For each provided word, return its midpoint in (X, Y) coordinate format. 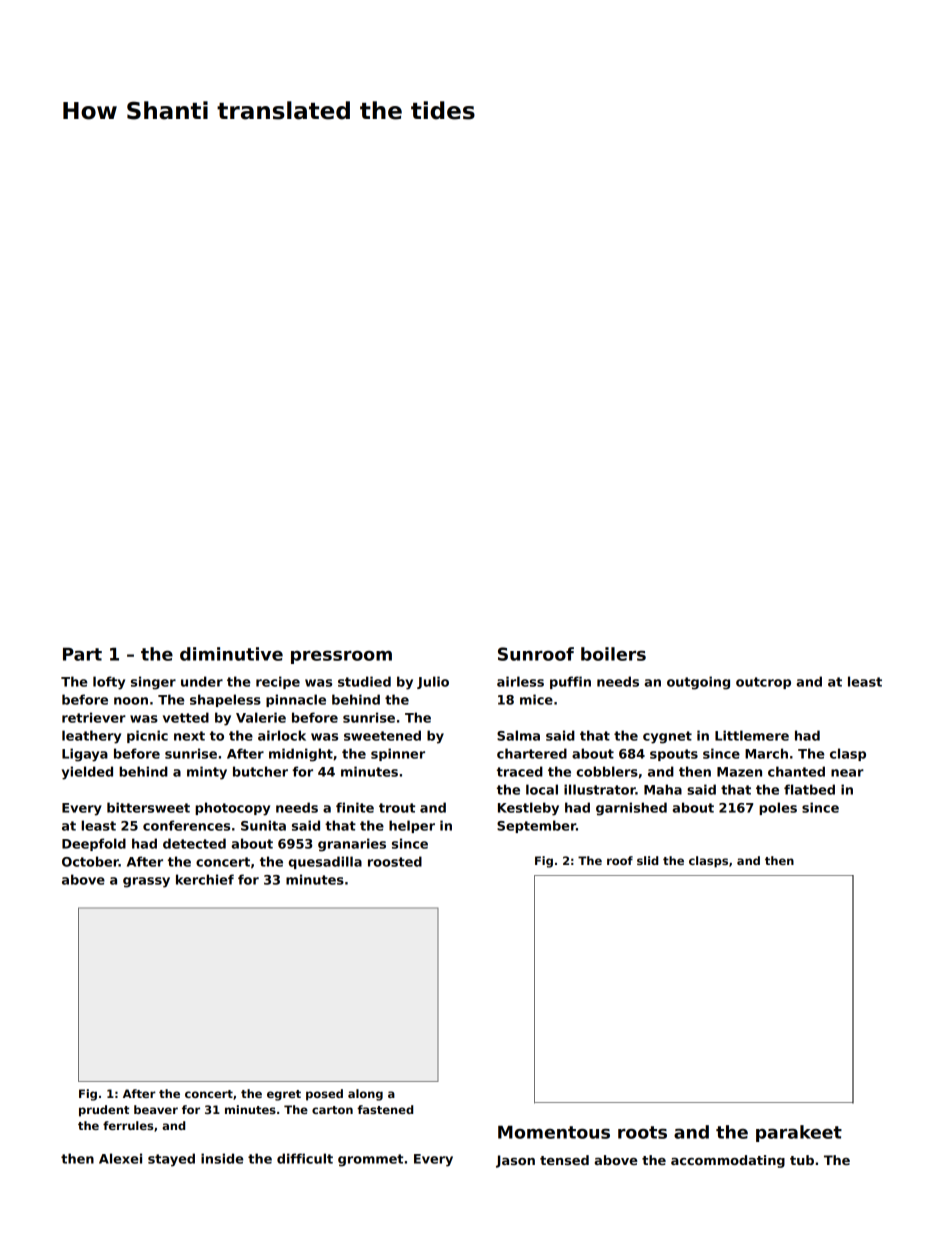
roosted (395, 861)
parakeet (799, 1133)
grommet (370, 1160)
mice (536, 699)
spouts (674, 755)
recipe (278, 682)
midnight (301, 755)
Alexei (120, 1158)
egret (284, 1095)
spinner (398, 754)
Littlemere (752, 735)
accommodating (728, 1161)
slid (647, 860)
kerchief (205, 879)
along (365, 1095)
